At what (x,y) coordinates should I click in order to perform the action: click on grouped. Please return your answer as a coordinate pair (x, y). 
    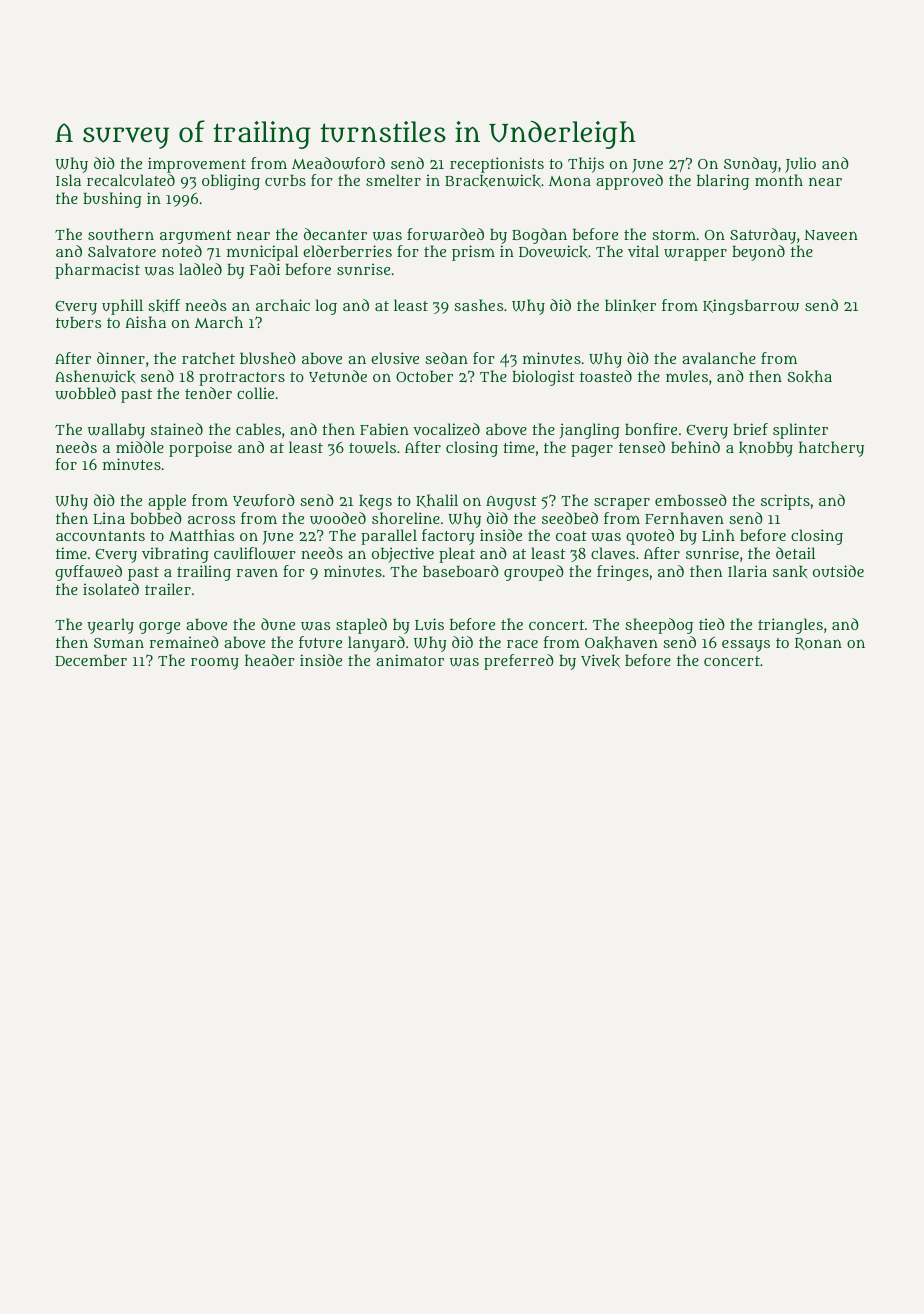
    Looking at the image, I should click on (534, 573).
